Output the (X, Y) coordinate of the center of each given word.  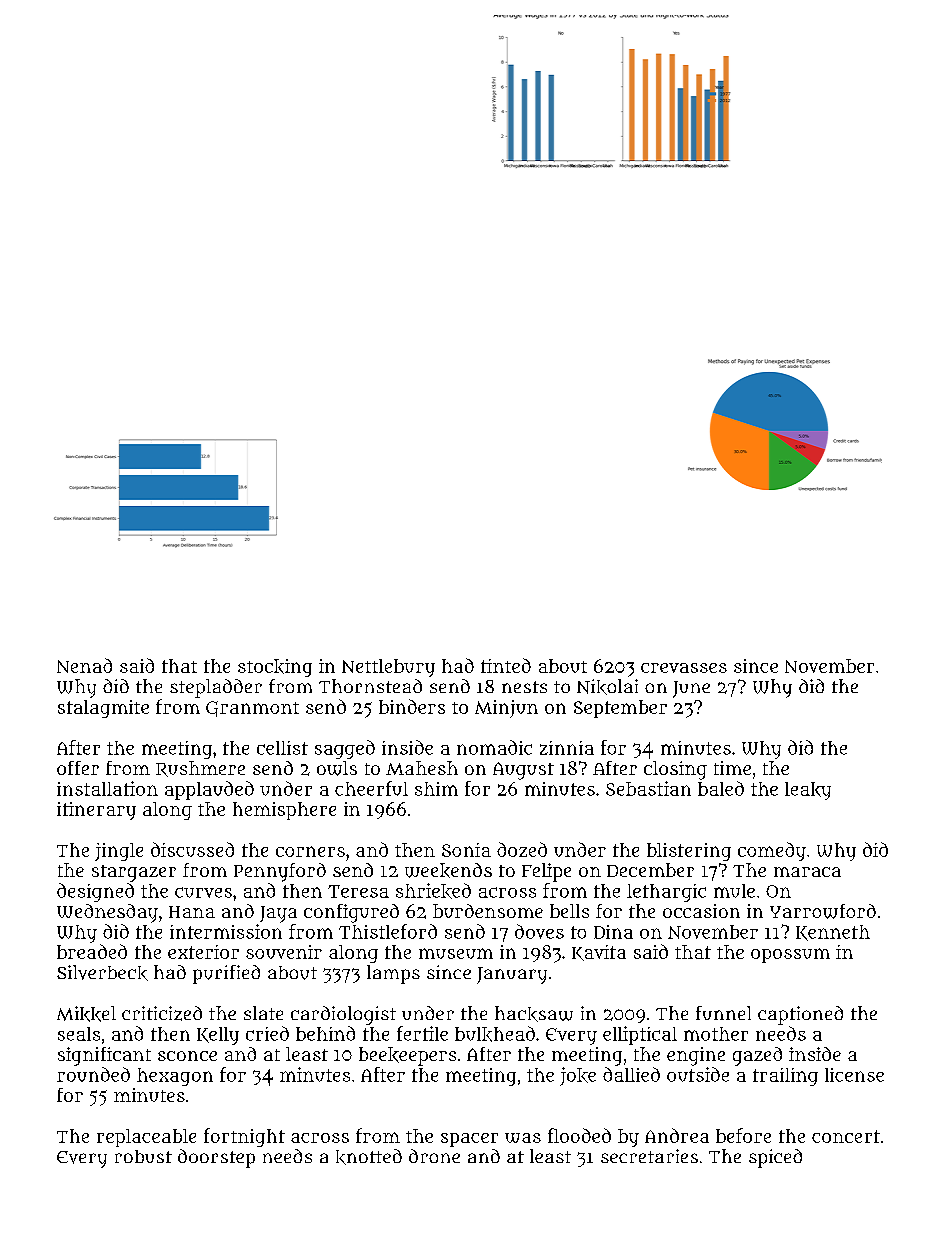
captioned (800, 1015)
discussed (192, 849)
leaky (808, 791)
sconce (187, 1056)
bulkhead (495, 1034)
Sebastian (648, 788)
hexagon (175, 1077)
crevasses (684, 668)
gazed (757, 1056)
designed (95, 892)
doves (539, 931)
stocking (275, 668)
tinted (506, 665)
